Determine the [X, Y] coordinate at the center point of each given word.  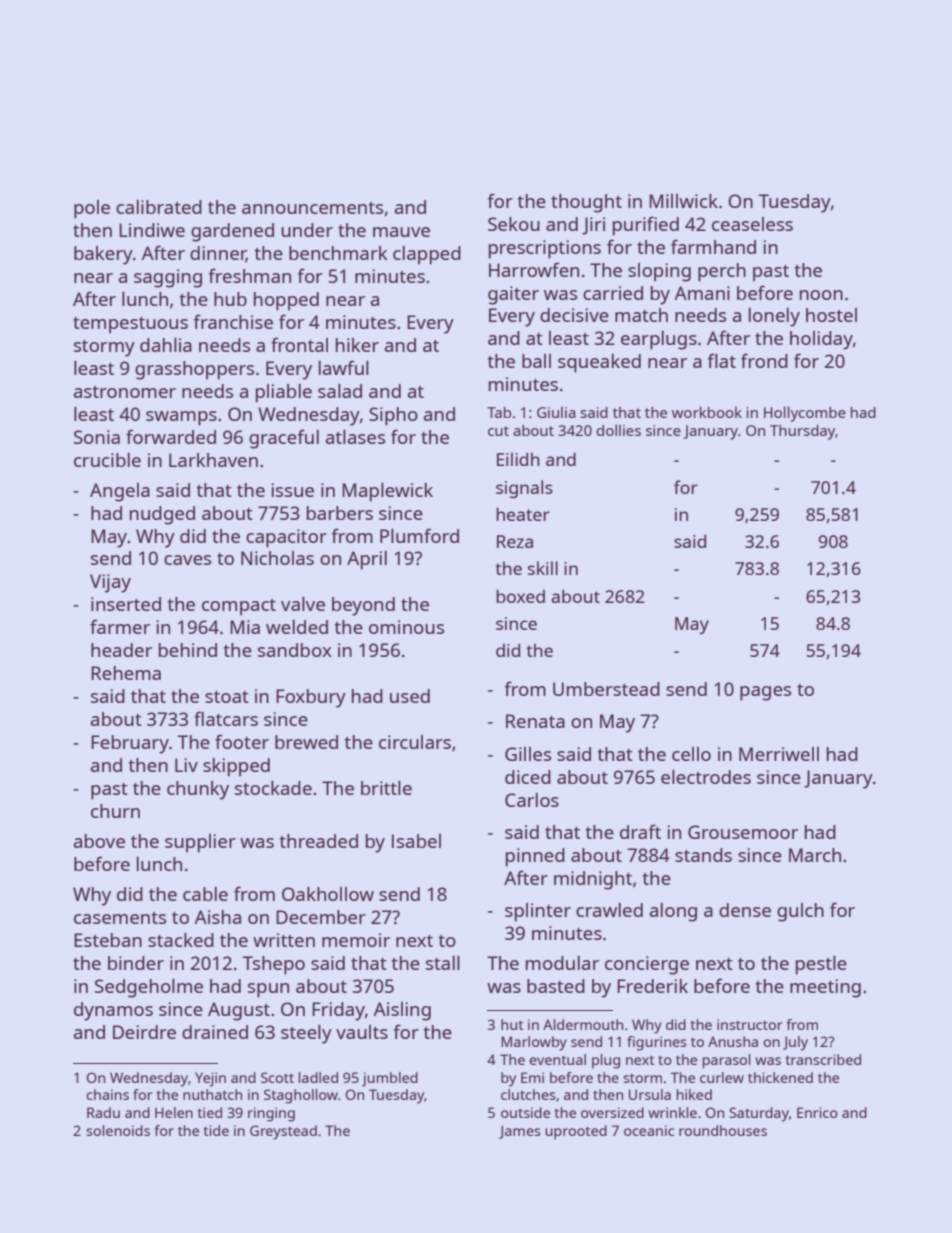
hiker [357, 345]
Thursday [803, 432]
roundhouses [723, 1130]
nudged [162, 515]
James [520, 1132]
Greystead [283, 1132]
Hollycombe [805, 414]
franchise [233, 321]
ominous [406, 627]
